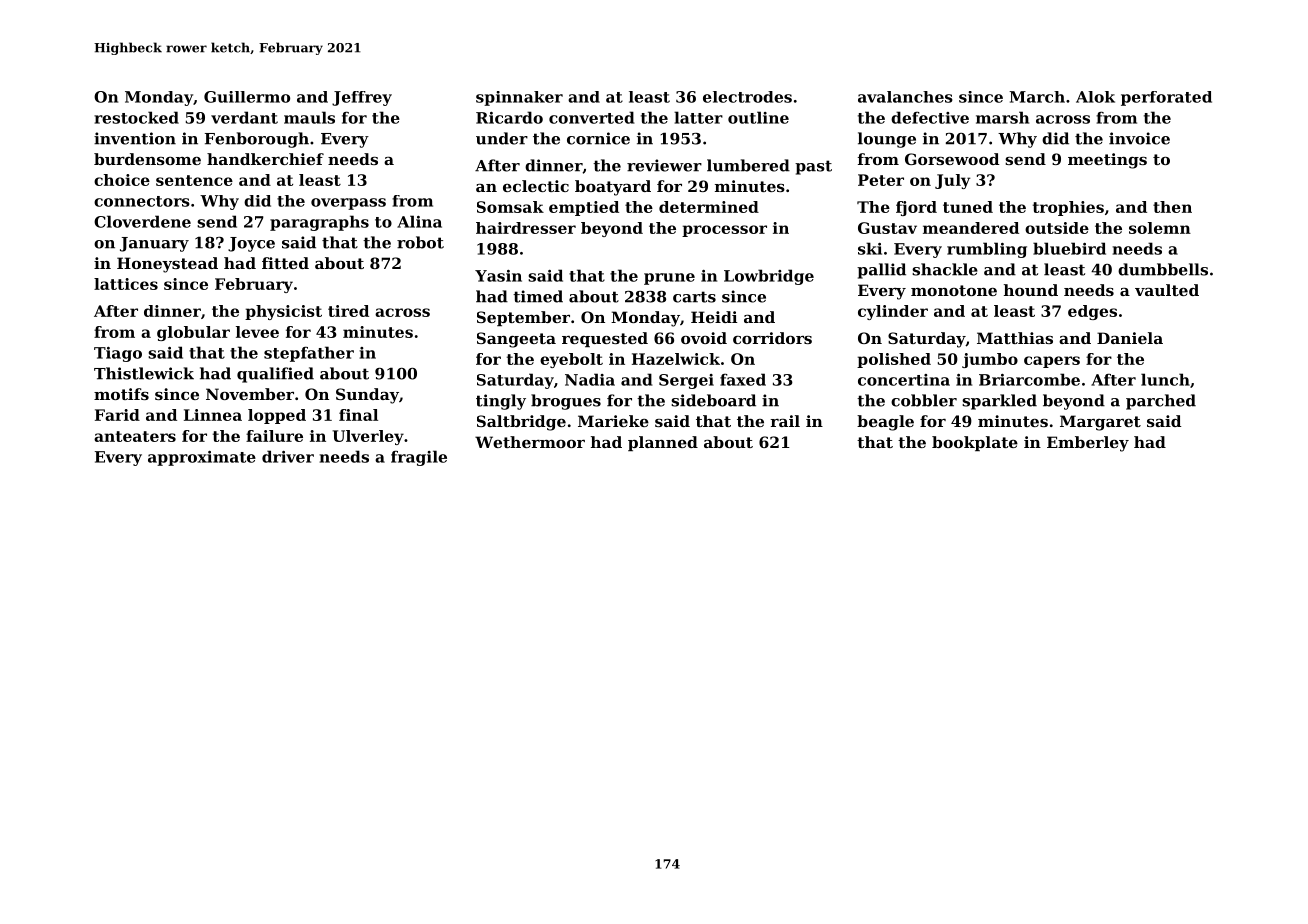  I want to click on cornice, so click(598, 138).
